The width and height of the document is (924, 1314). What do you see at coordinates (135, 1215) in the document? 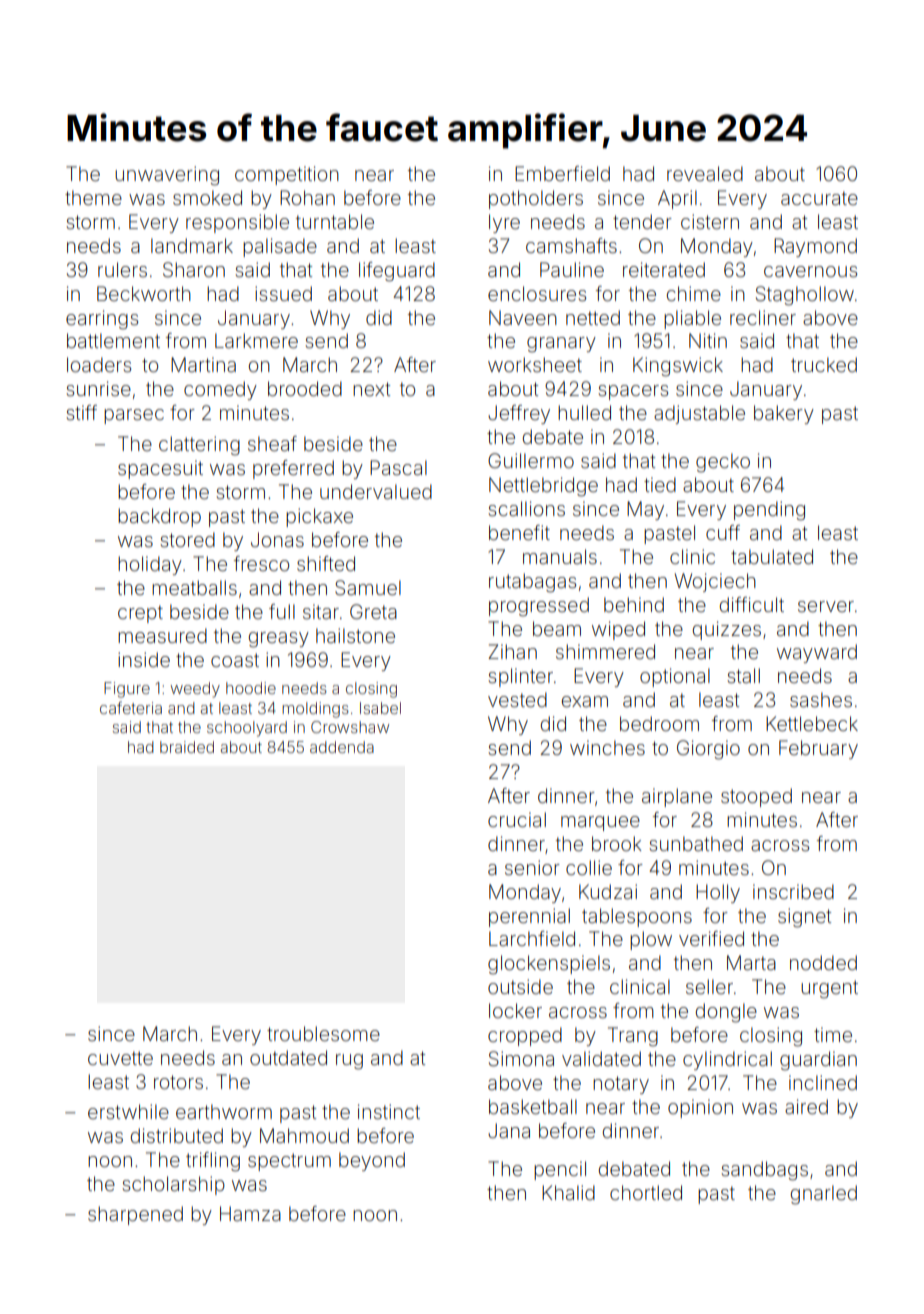
I see `sharpened` at bounding box center [135, 1215].
